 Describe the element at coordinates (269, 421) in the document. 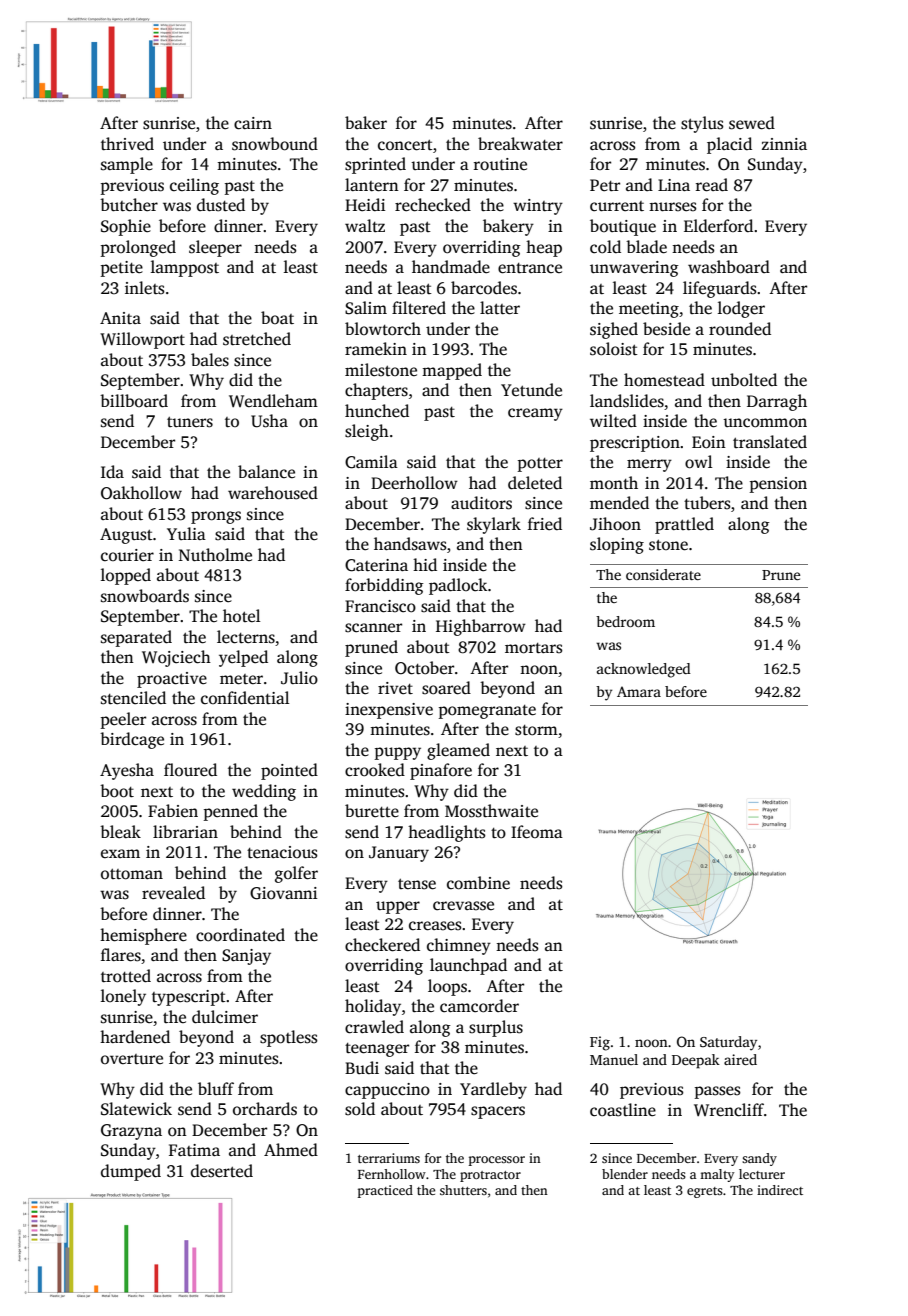

I see `Usha` at that location.
